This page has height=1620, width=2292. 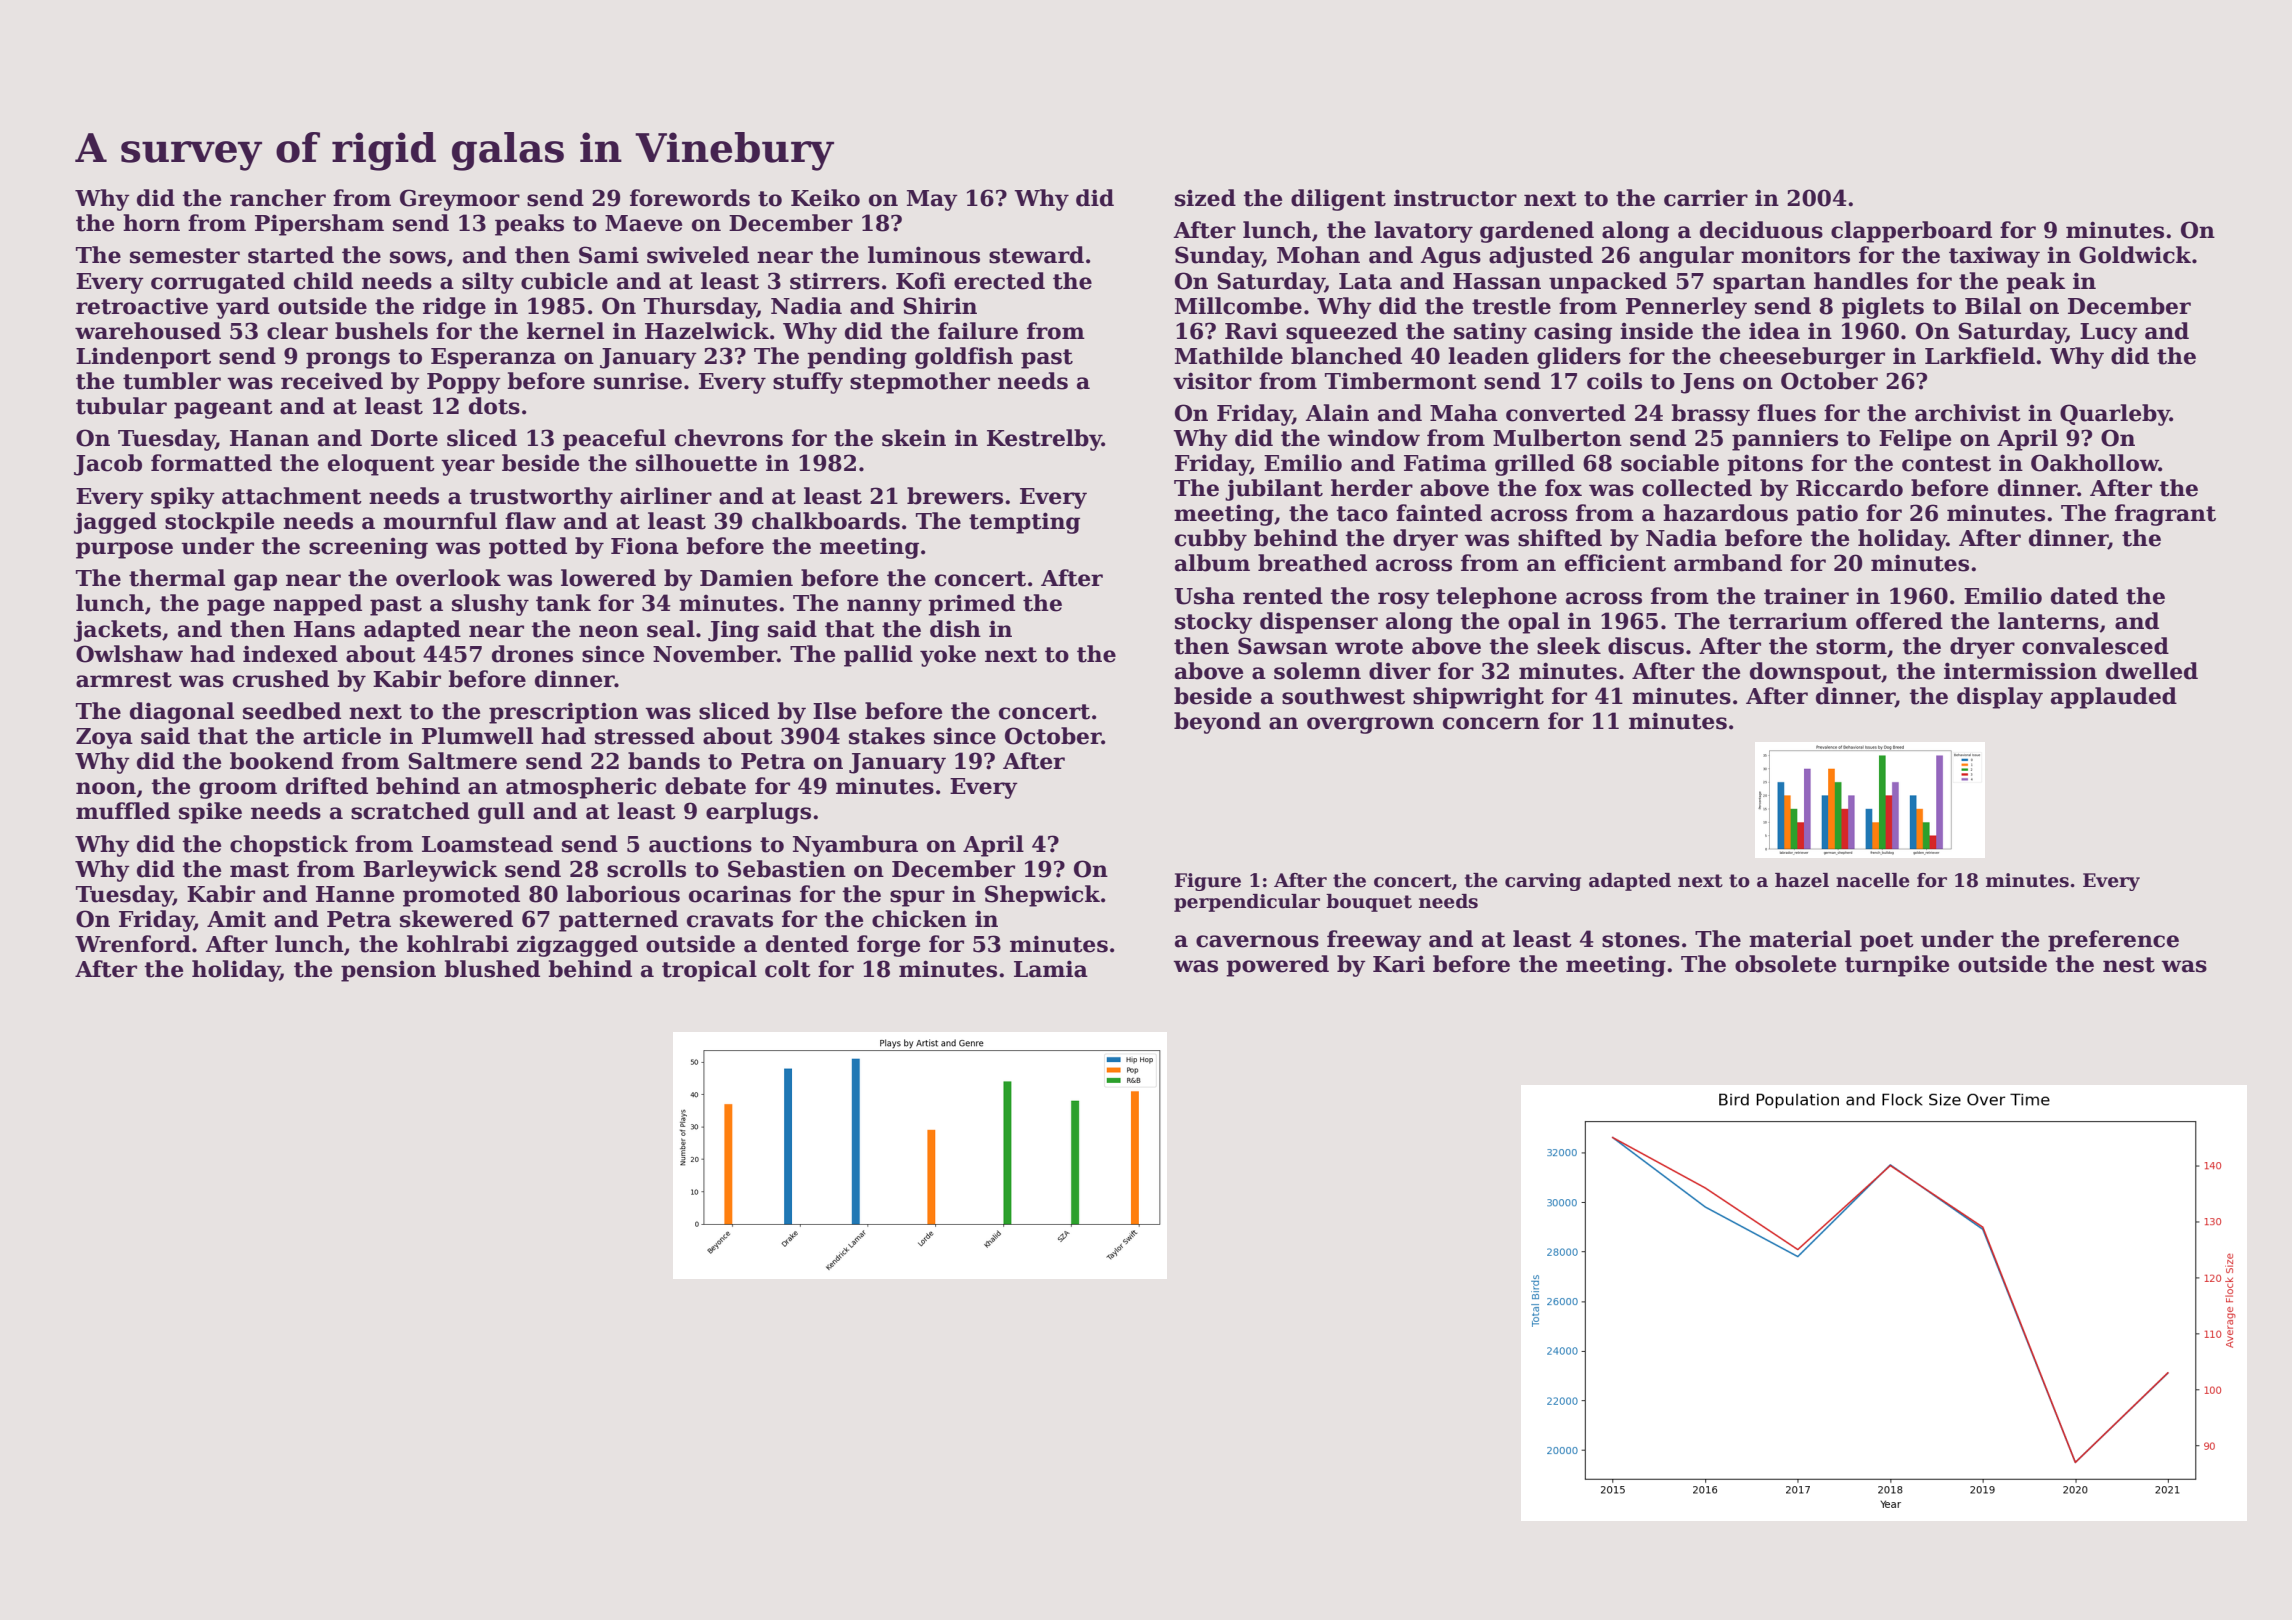 I want to click on nacelle, so click(x=1873, y=880).
